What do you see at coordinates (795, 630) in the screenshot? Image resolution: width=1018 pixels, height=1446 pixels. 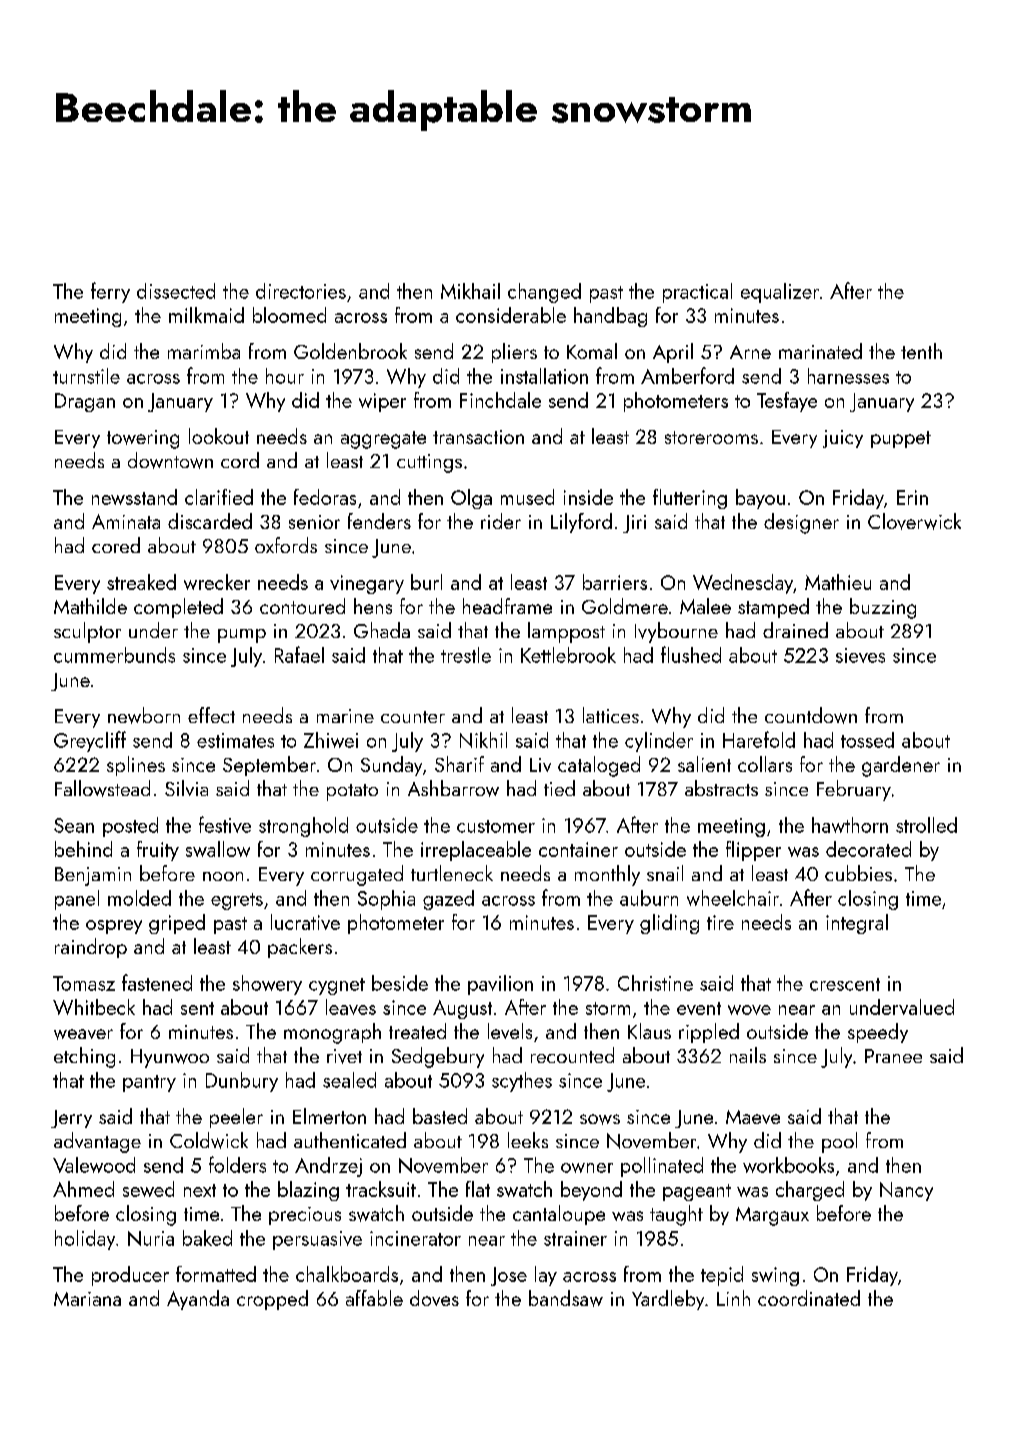 I see `drained` at bounding box center [795, 630].
